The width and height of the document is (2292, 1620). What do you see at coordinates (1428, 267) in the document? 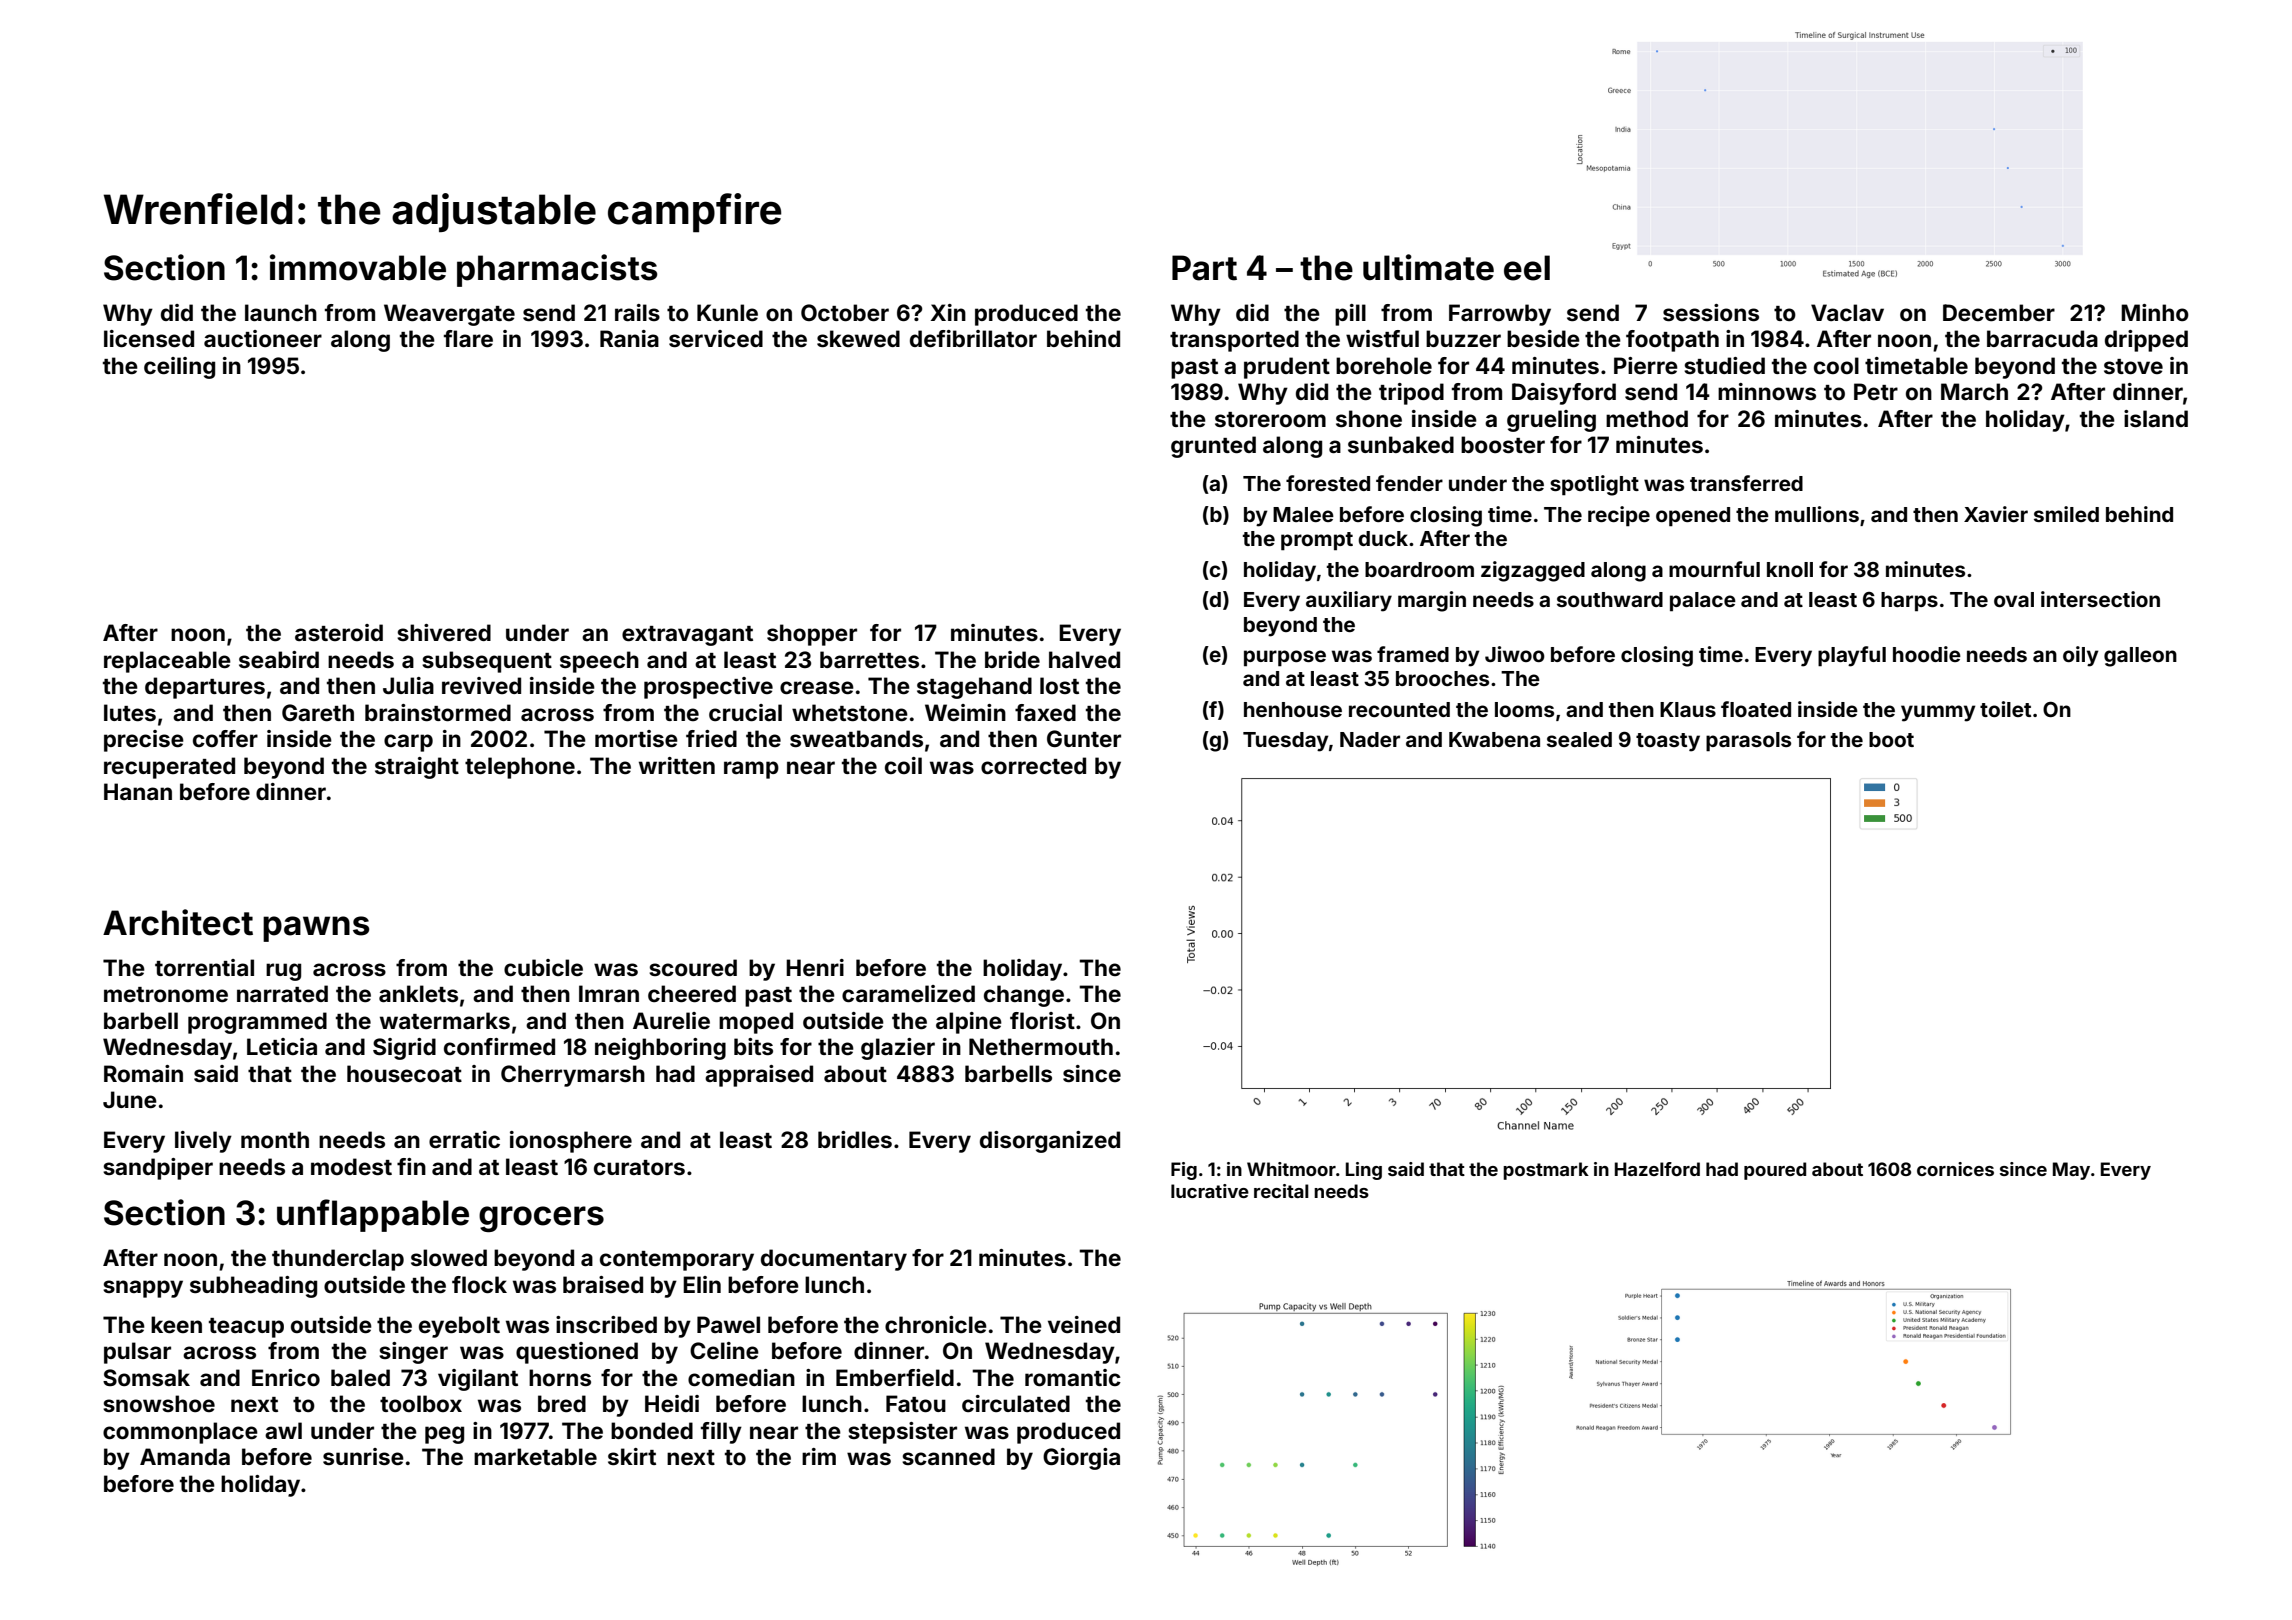
I see `ultimate` at bounding box center [1428, 267].
